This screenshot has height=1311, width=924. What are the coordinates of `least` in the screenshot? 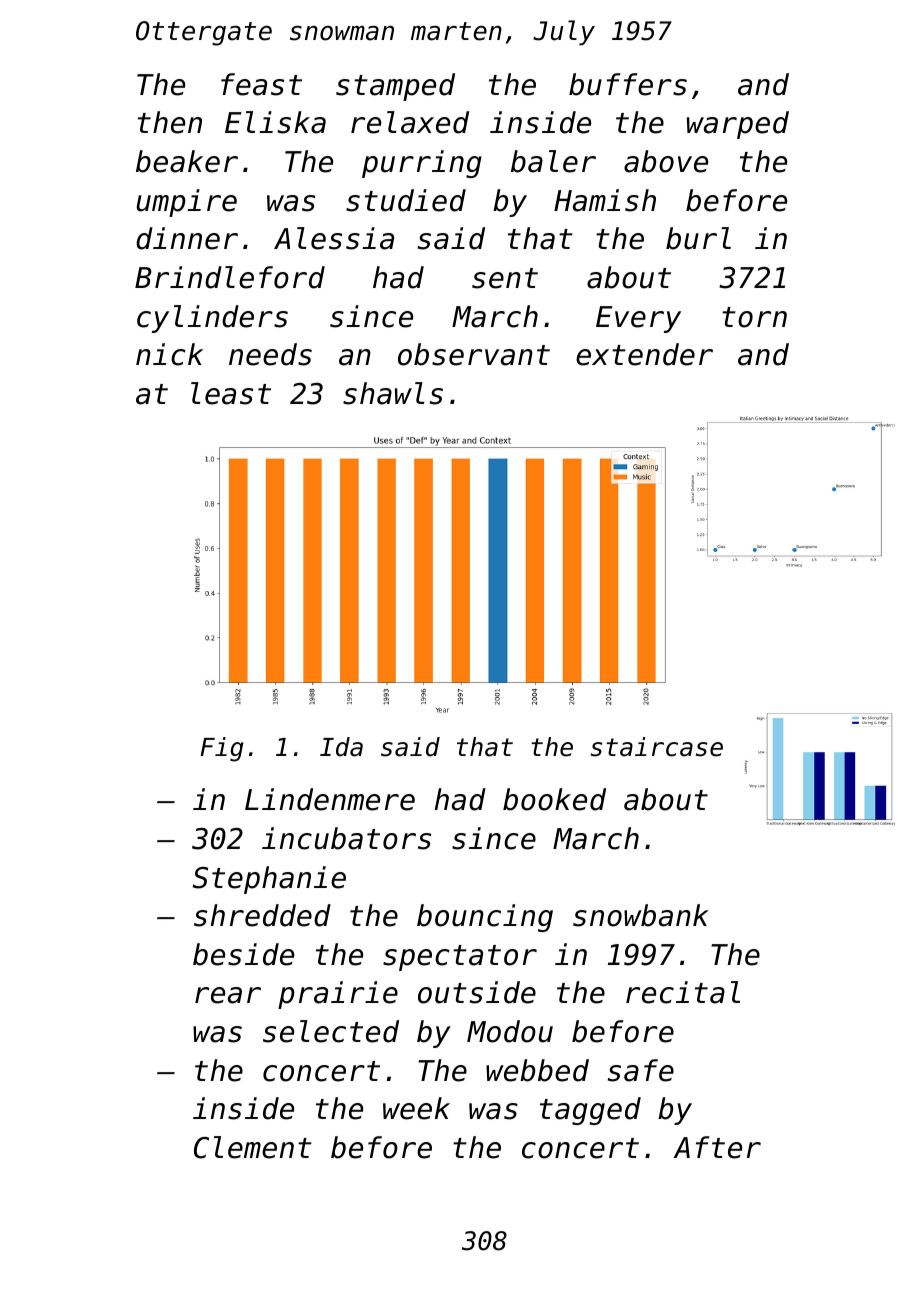 It's located at (231, 393).
